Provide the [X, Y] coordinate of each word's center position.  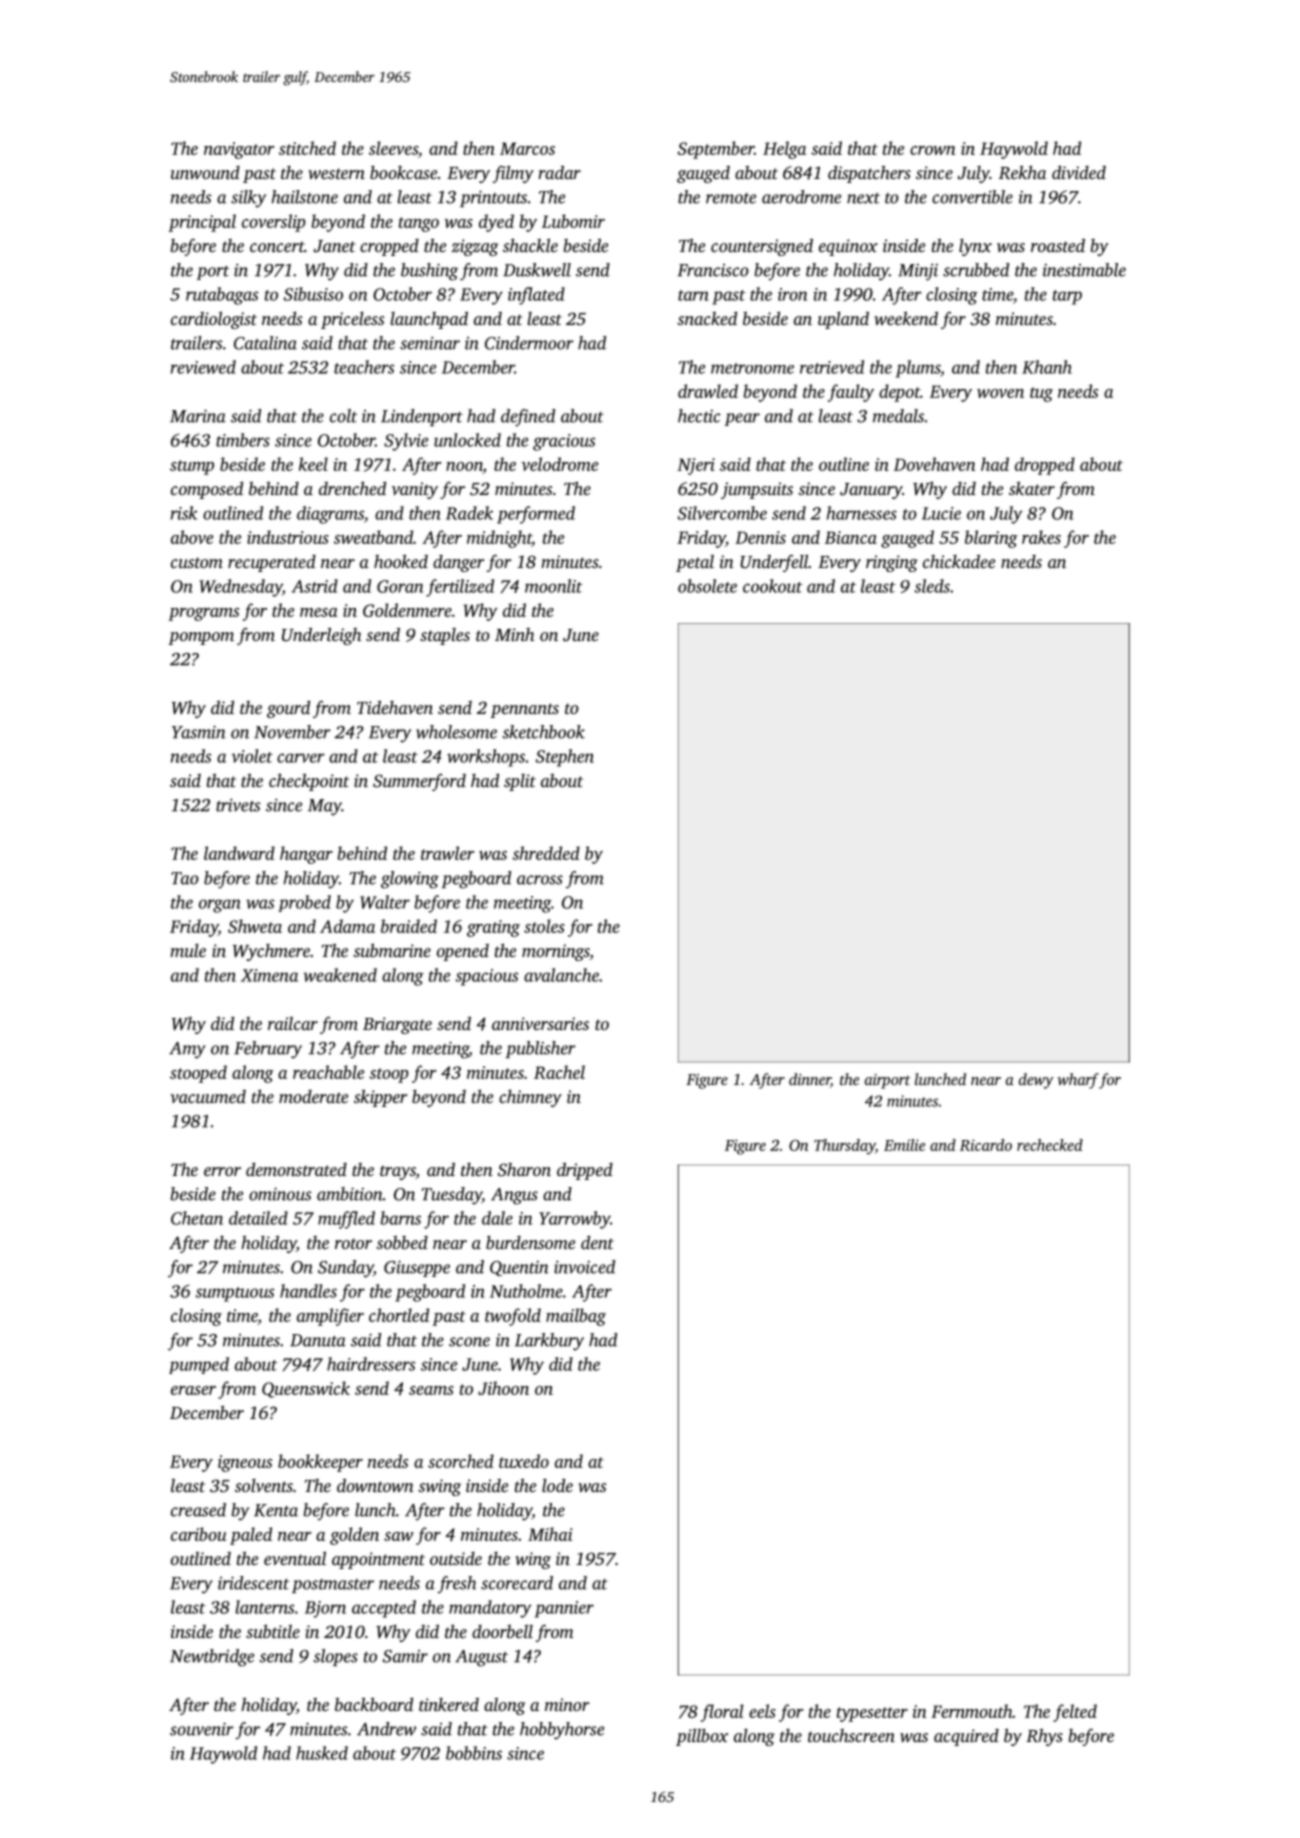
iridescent [253, 1583]
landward [239, 853]
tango [419, 224]
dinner [810, 1080]
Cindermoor [529, 343]
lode [557, 1485]
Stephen [565, 758]
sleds [932, 586]
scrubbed [976, 270]
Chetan [197, 1218]
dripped [585, 1171]
